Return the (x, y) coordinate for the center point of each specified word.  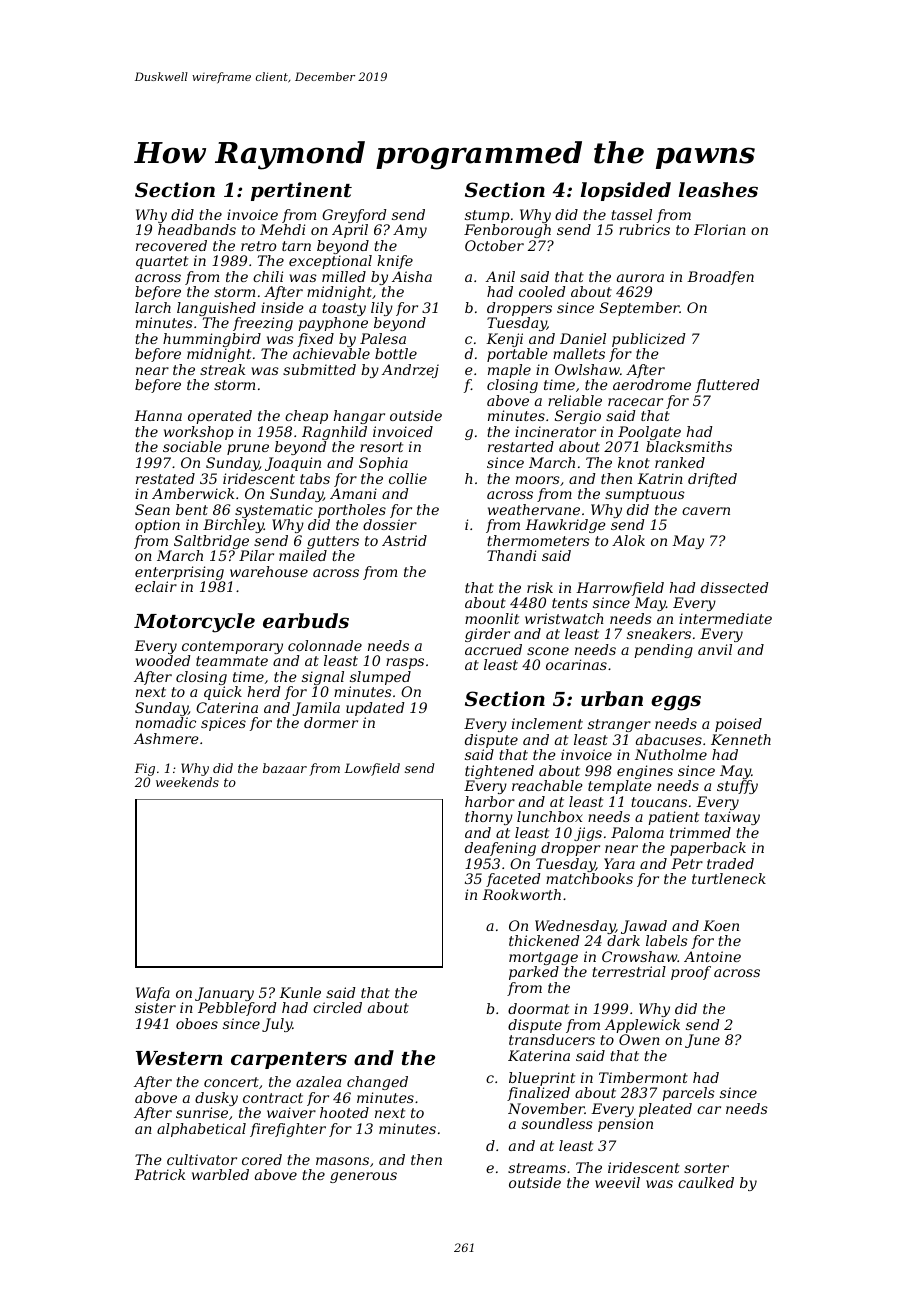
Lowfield (372, 769)
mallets (579, 353)
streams (537, 1168)
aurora (640, 278)
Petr (687, 863)
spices (223, 724)
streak (222, 369)
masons (342, 1161)
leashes (718, 190)
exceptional (330, 262)
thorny (489, 818)
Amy (410, 231)
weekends (187, 782)
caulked (706, 1182)
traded (730, 863)
